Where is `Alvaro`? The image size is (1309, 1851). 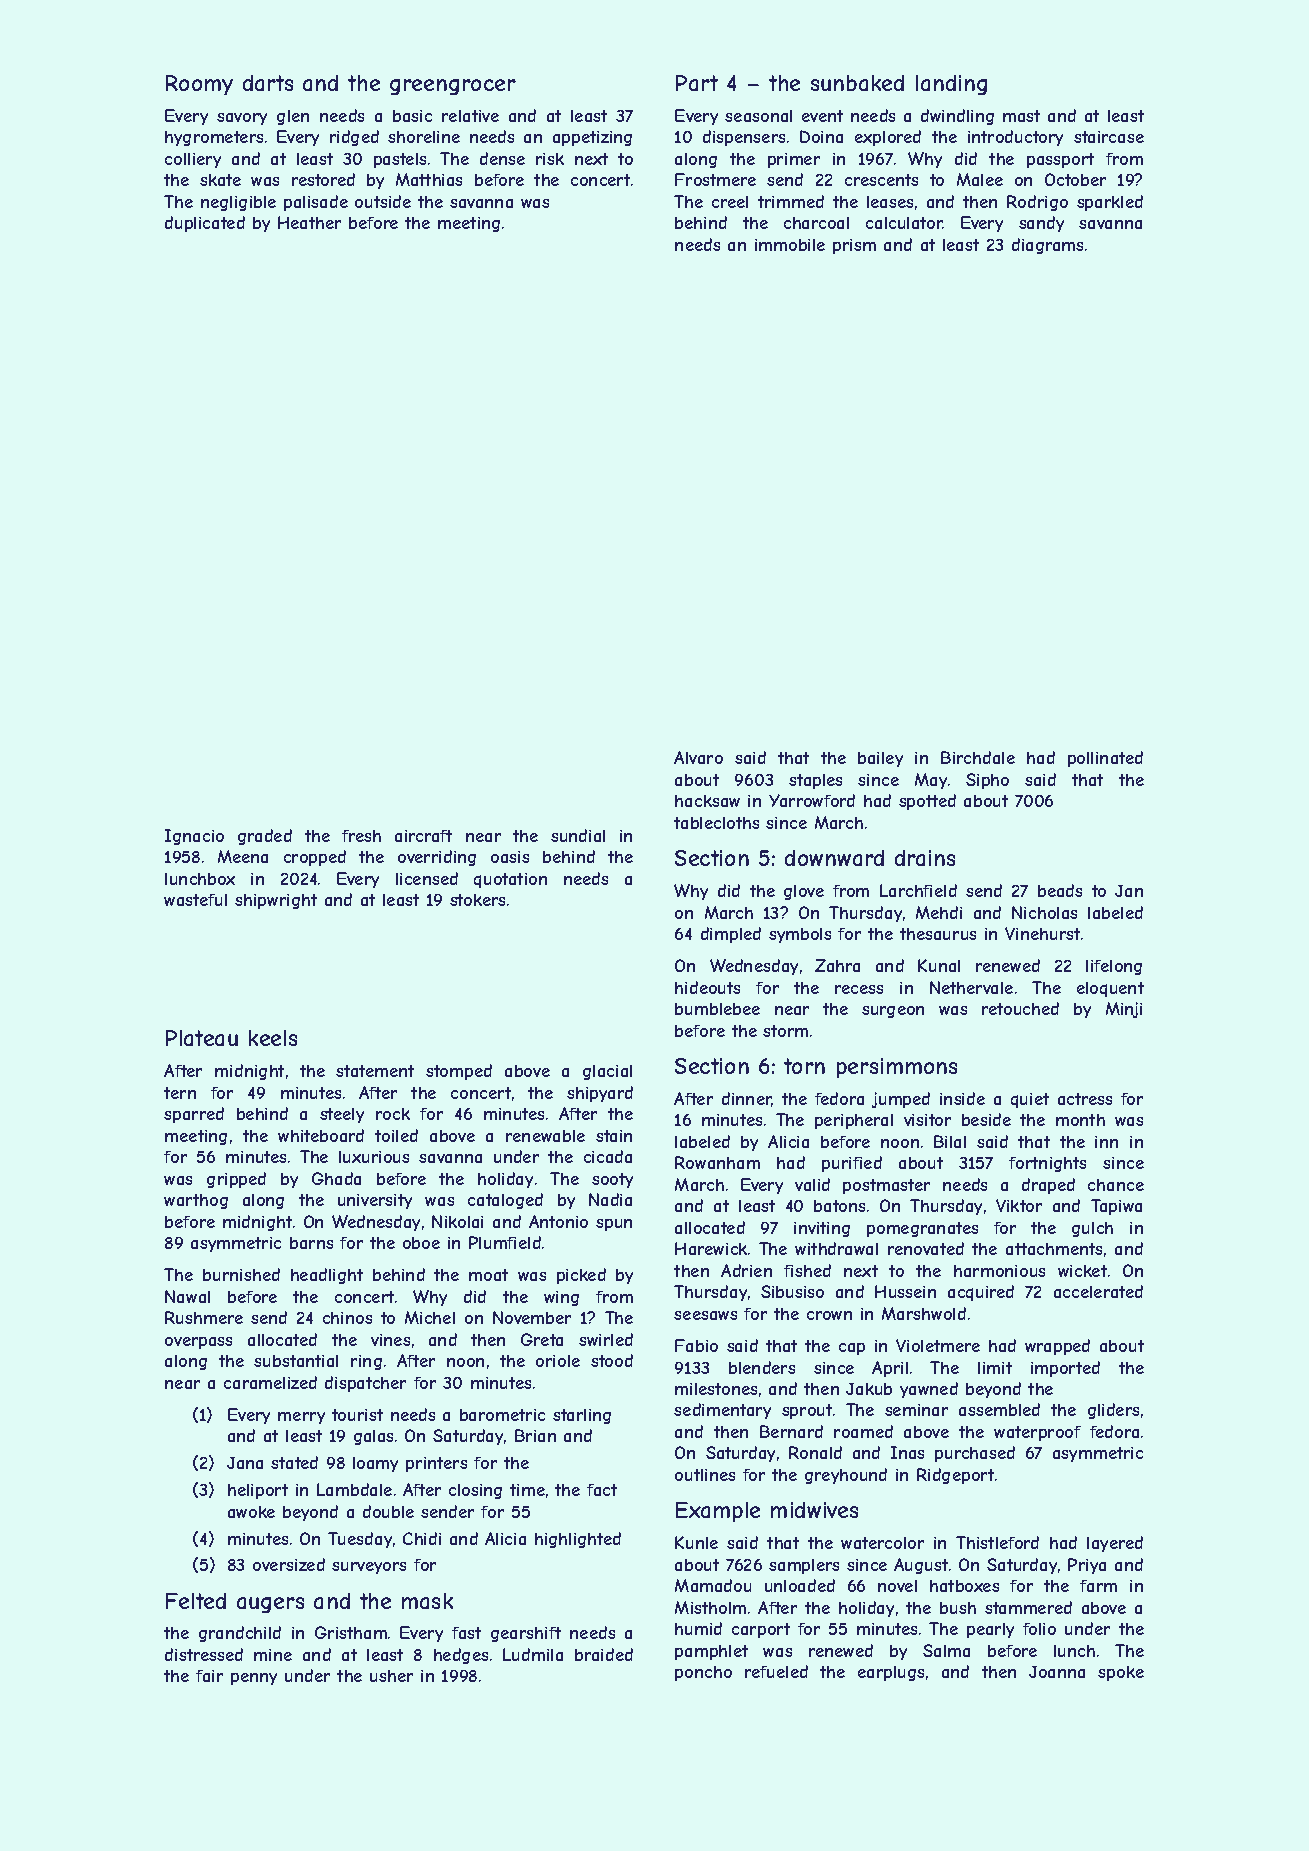 Alvaro is located at coordinates (698, 757).
